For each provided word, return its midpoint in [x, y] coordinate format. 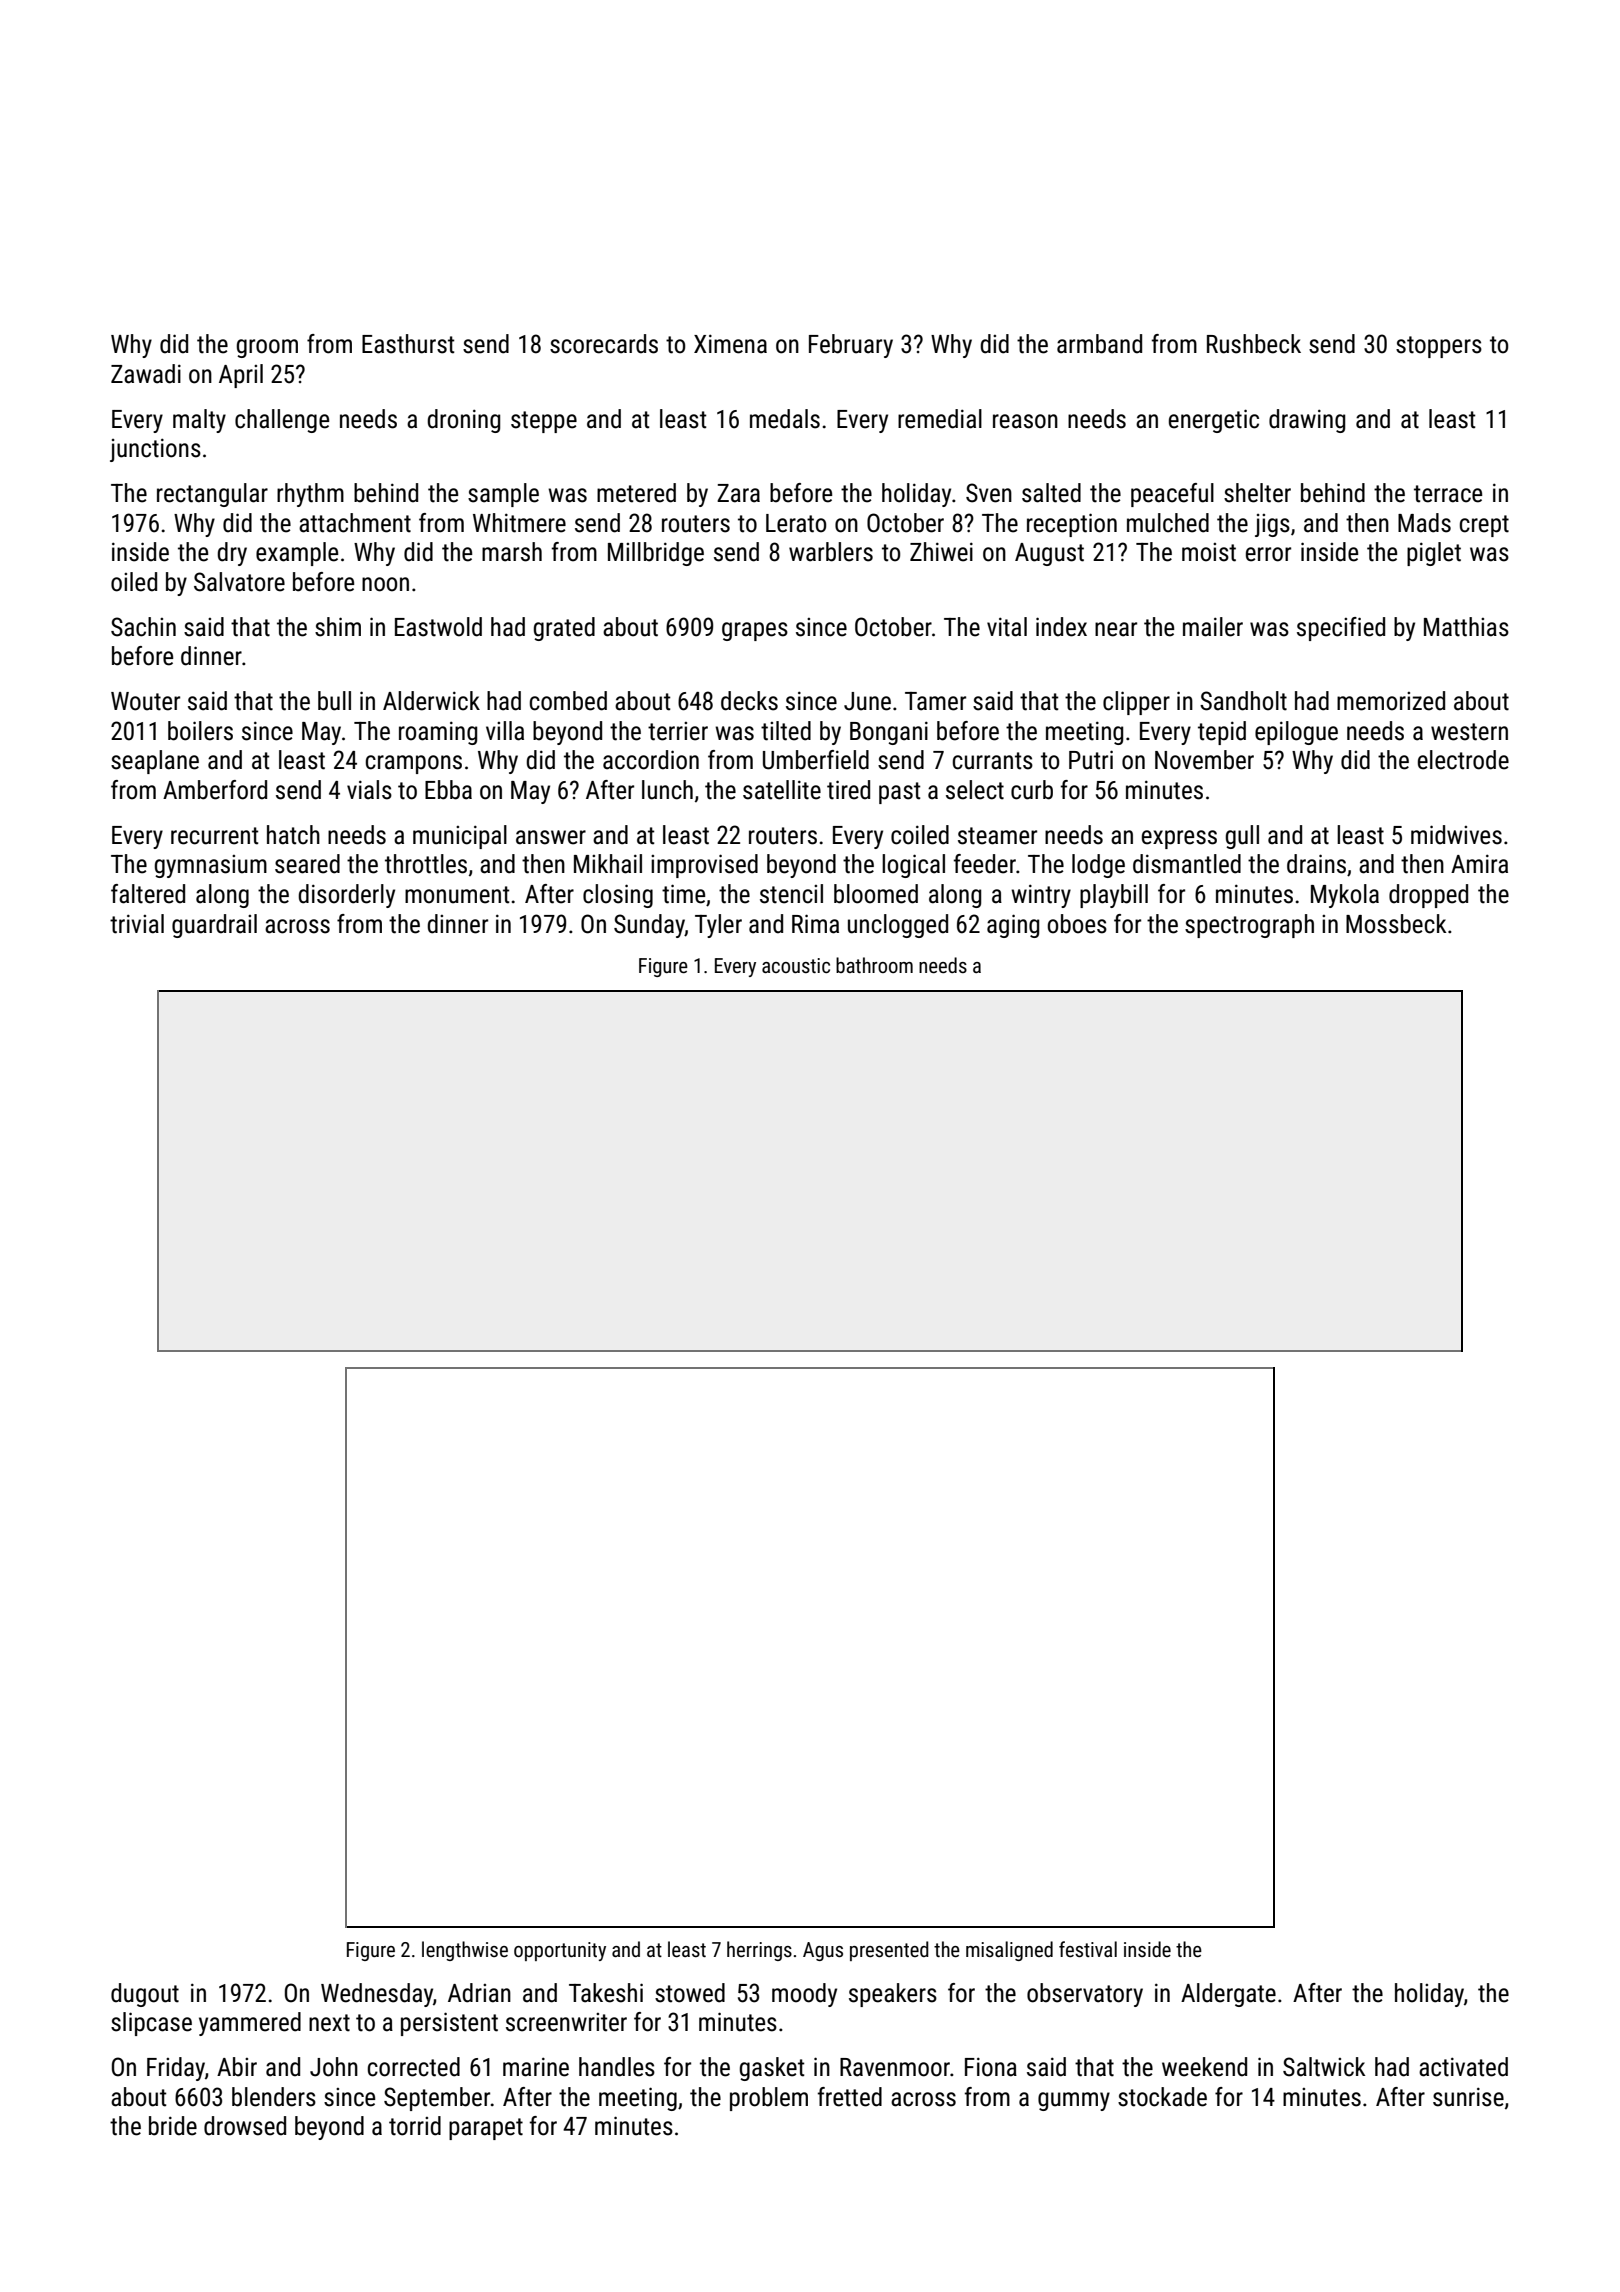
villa [505, 731]
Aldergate [1228, 1995]
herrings [759, 1951]
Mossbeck [1396, 924]
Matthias [1466, 627]
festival [1088, 1949]
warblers [831, 552]
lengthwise [465, 1951]
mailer [1213, 627]
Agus [823, 1951]
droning [463, 421]
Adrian [479, 1993]
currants [993, 761]
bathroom [874, 965]
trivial [137, 924]
